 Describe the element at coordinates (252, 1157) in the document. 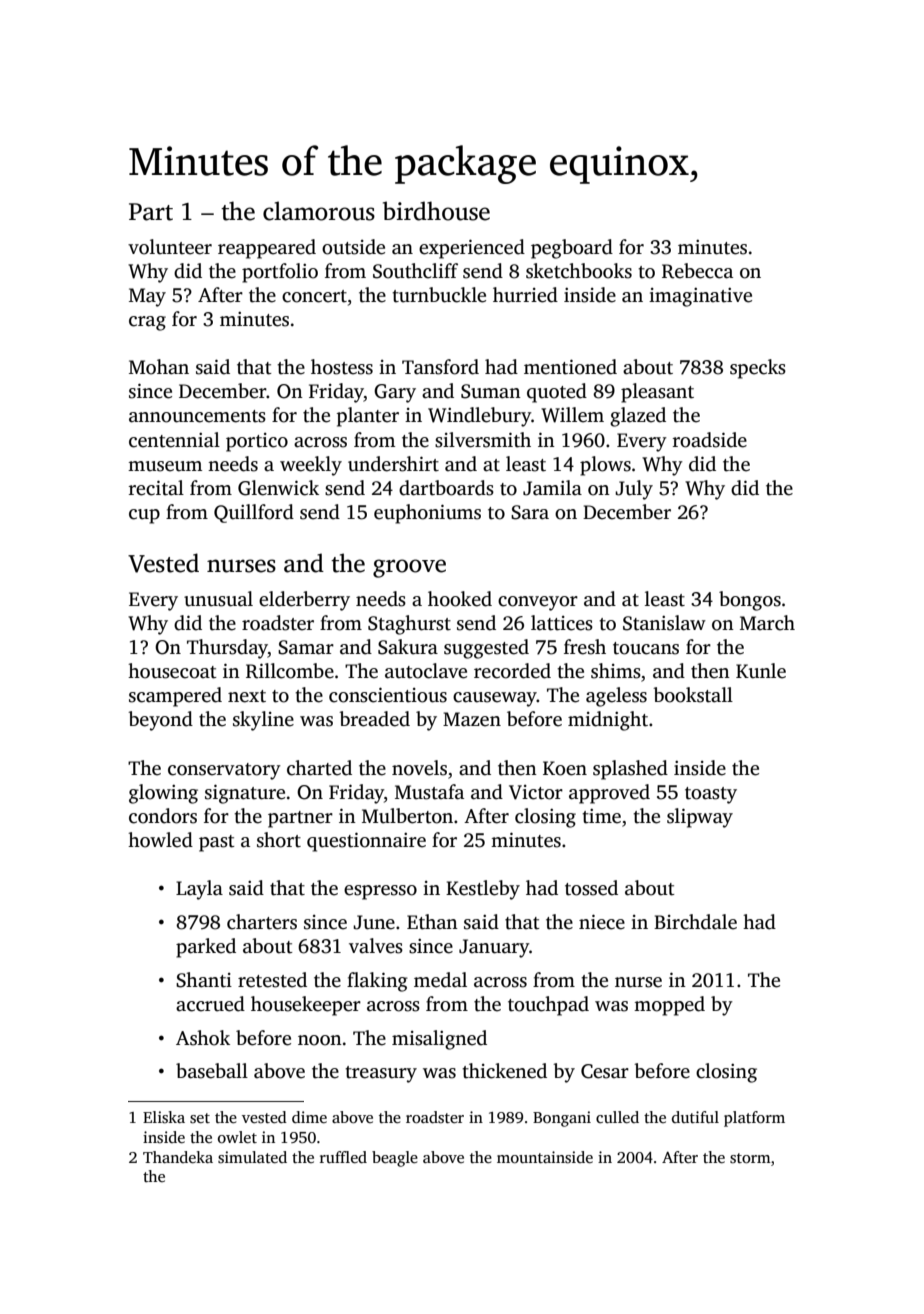

I see `simulated` at that location.
